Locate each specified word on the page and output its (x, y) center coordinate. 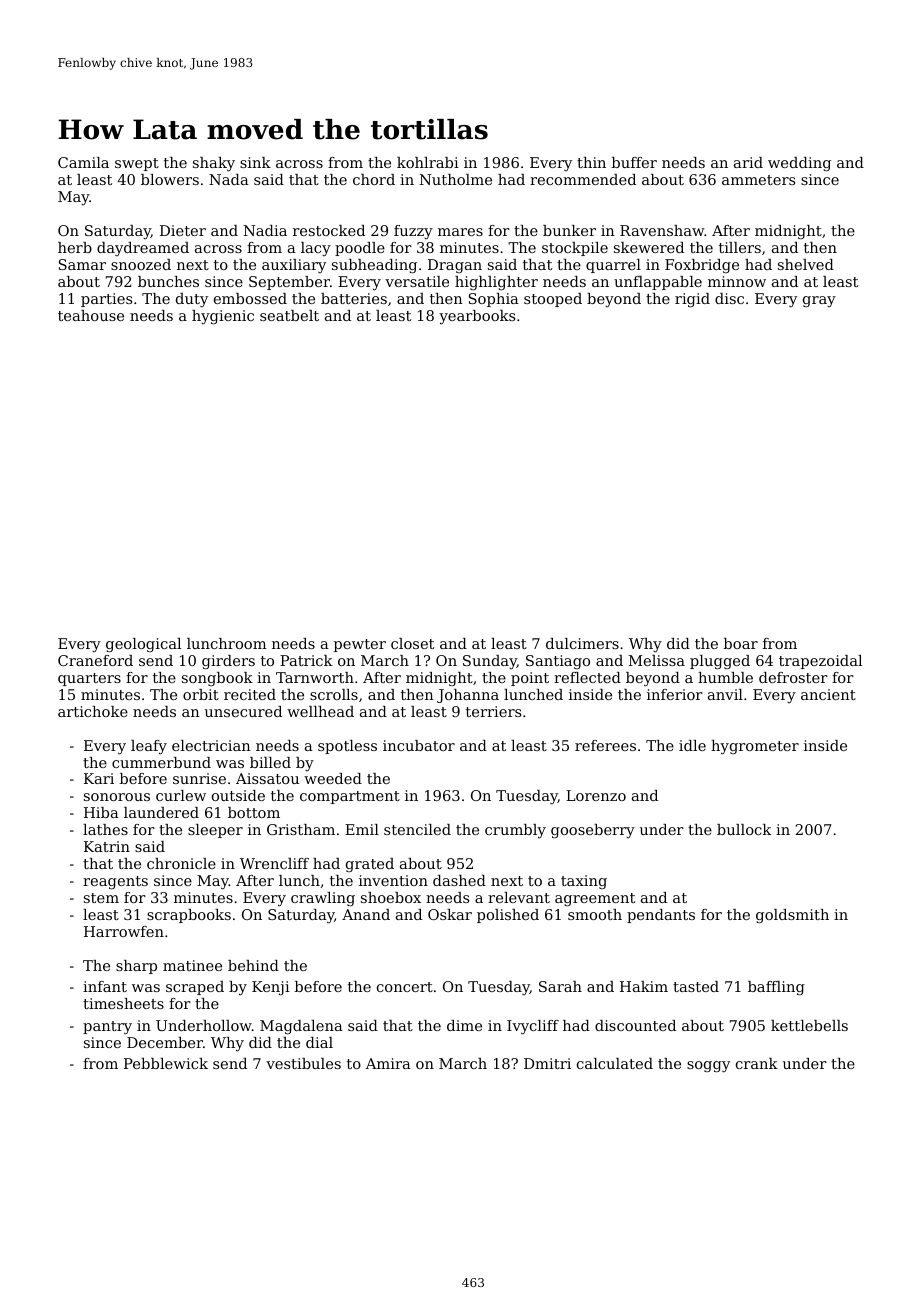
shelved (806, 264)
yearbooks (477, 317)
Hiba (101, 812)
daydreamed (143, 249)
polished (508, 916)
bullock (744, 829)
